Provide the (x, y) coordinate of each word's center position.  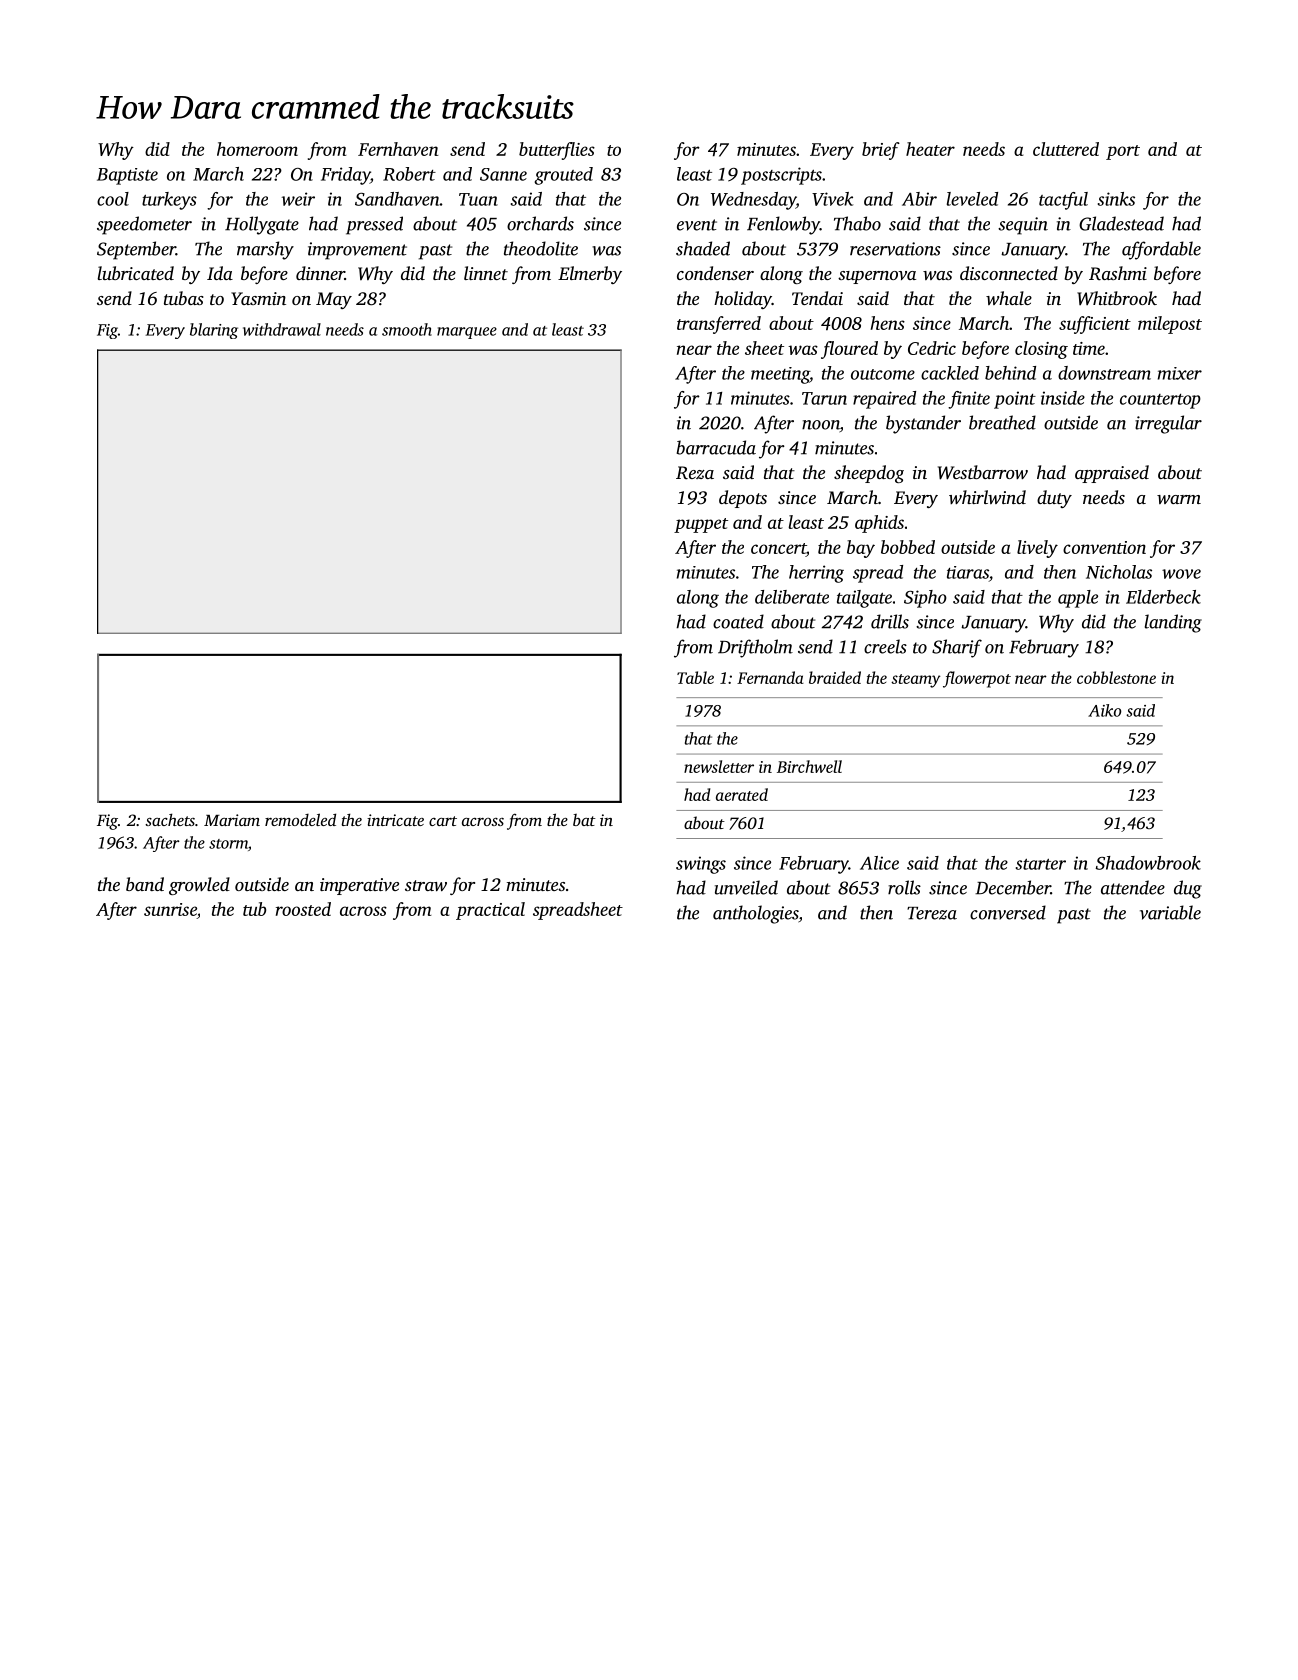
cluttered (1066, 149)
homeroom (257, 149)
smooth (407, 329)
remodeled (300, 819)
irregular (1168, 424)
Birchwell (809, 766)
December (1013, 887)
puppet (701, 525)
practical (490, 911)
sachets (170, 819)
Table (695, 677)
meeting (780, 375)
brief (881, 151)
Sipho (925, 599)
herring (816, 574)
